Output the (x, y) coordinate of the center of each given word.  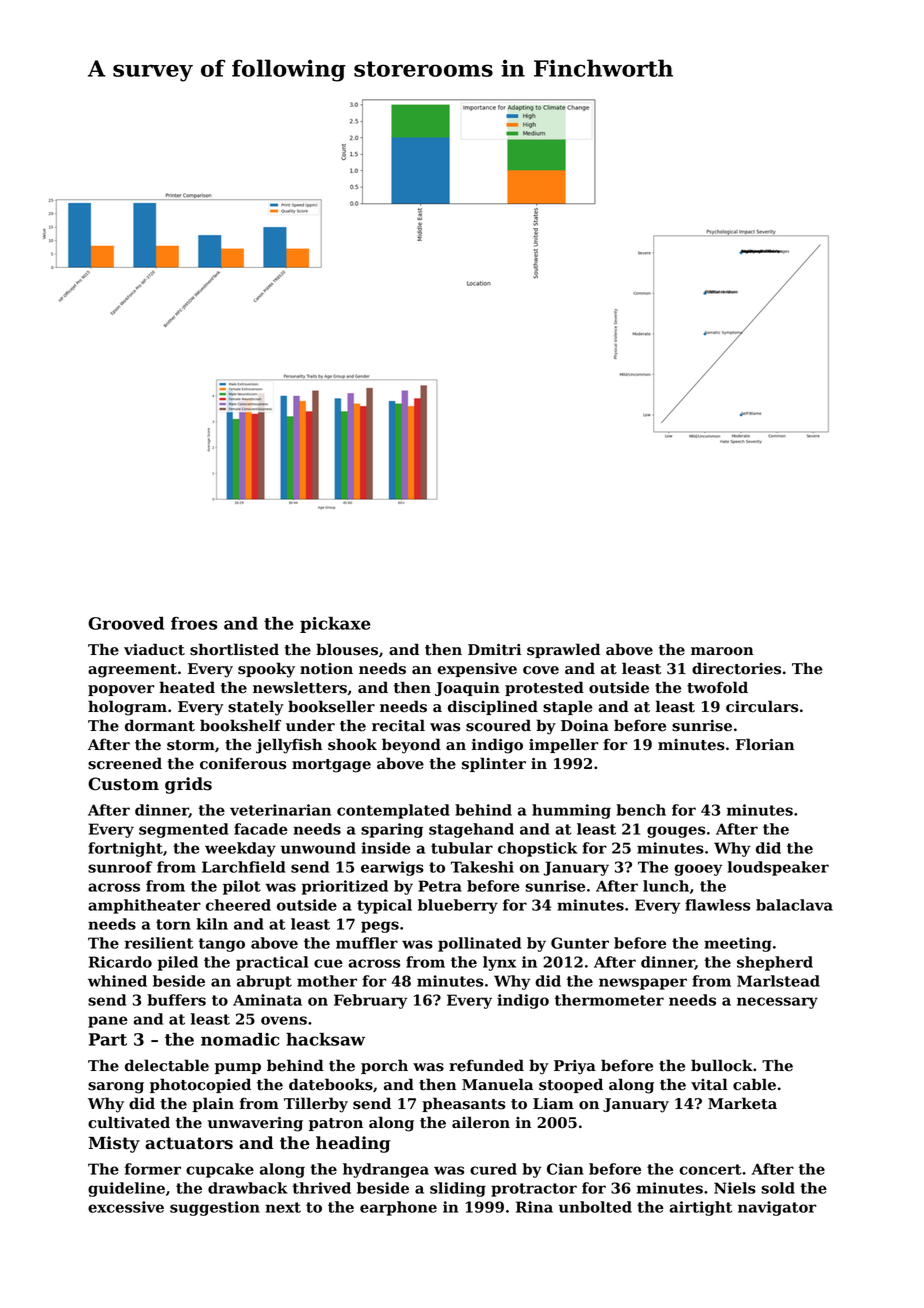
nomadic (240, 1039)
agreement (132, 671)
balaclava (794, 905)
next (283, 1207)
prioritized (345, 887)
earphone (398, 1208)
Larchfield (244, 867)
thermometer (609, 1000)
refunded (486, 1065)
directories (736, 668)
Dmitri (494, 650)
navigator (777, 1208)
